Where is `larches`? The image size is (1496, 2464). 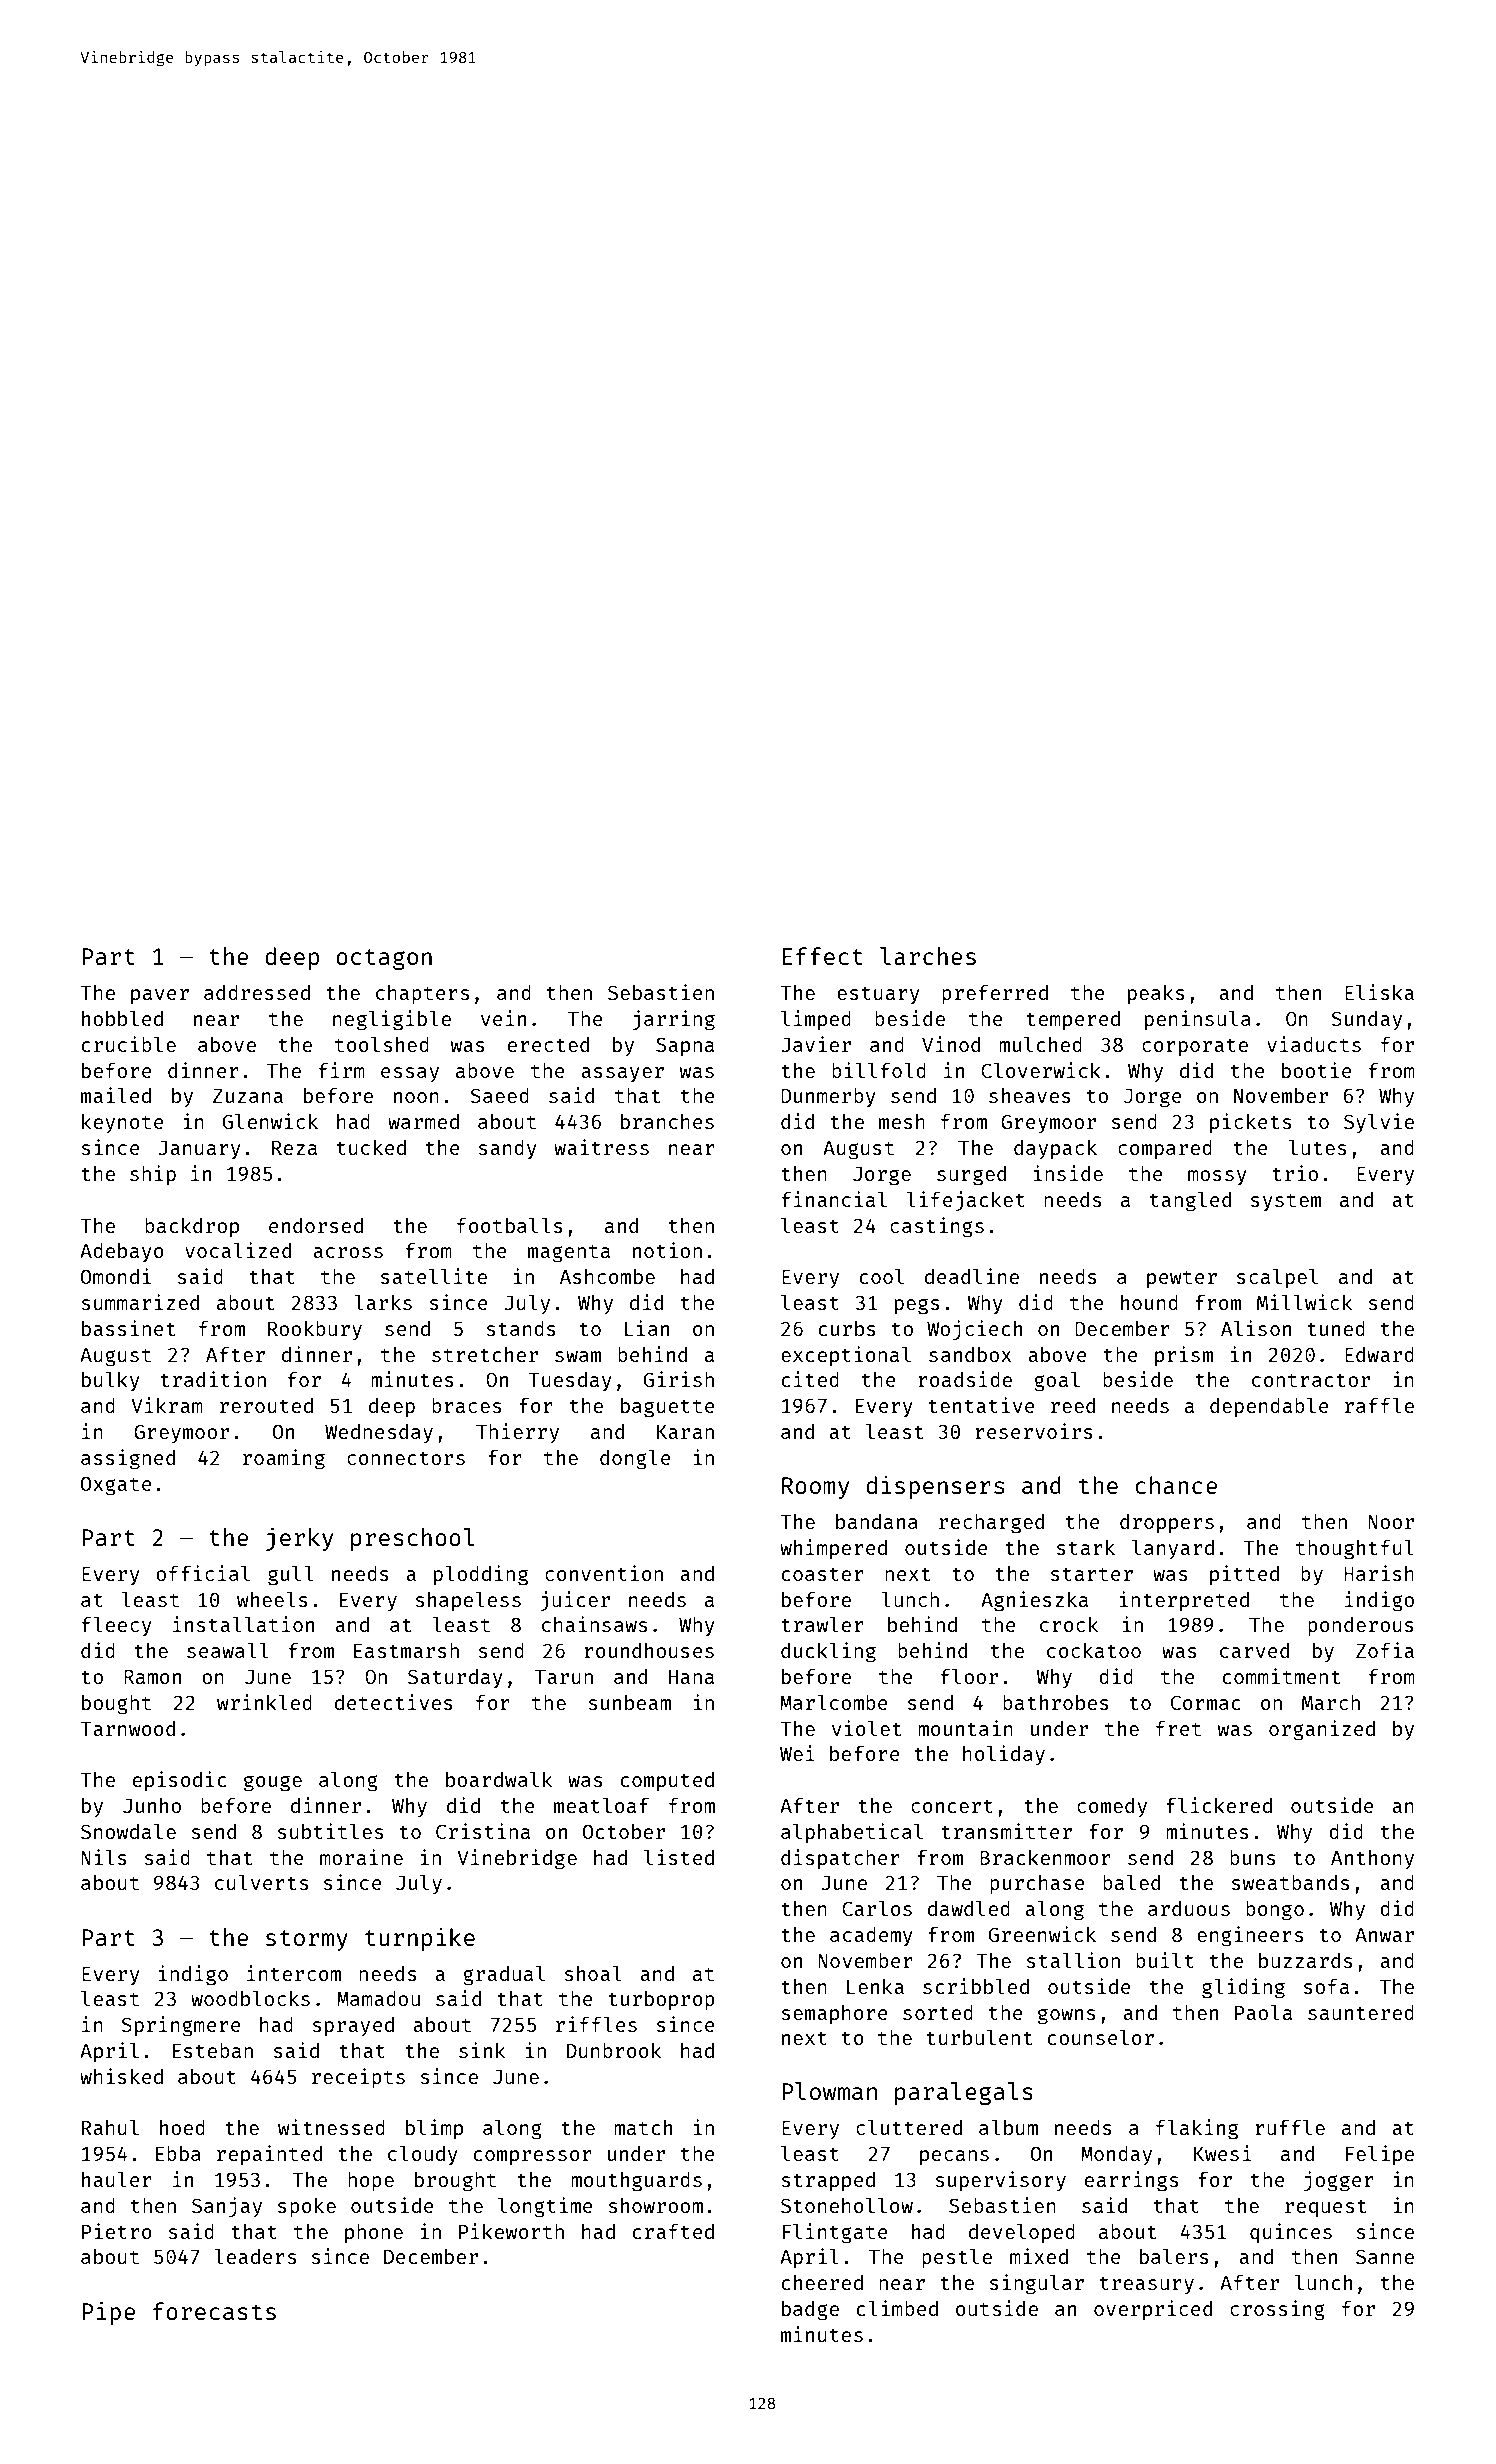 larches is located at coordinates (928, 956).
